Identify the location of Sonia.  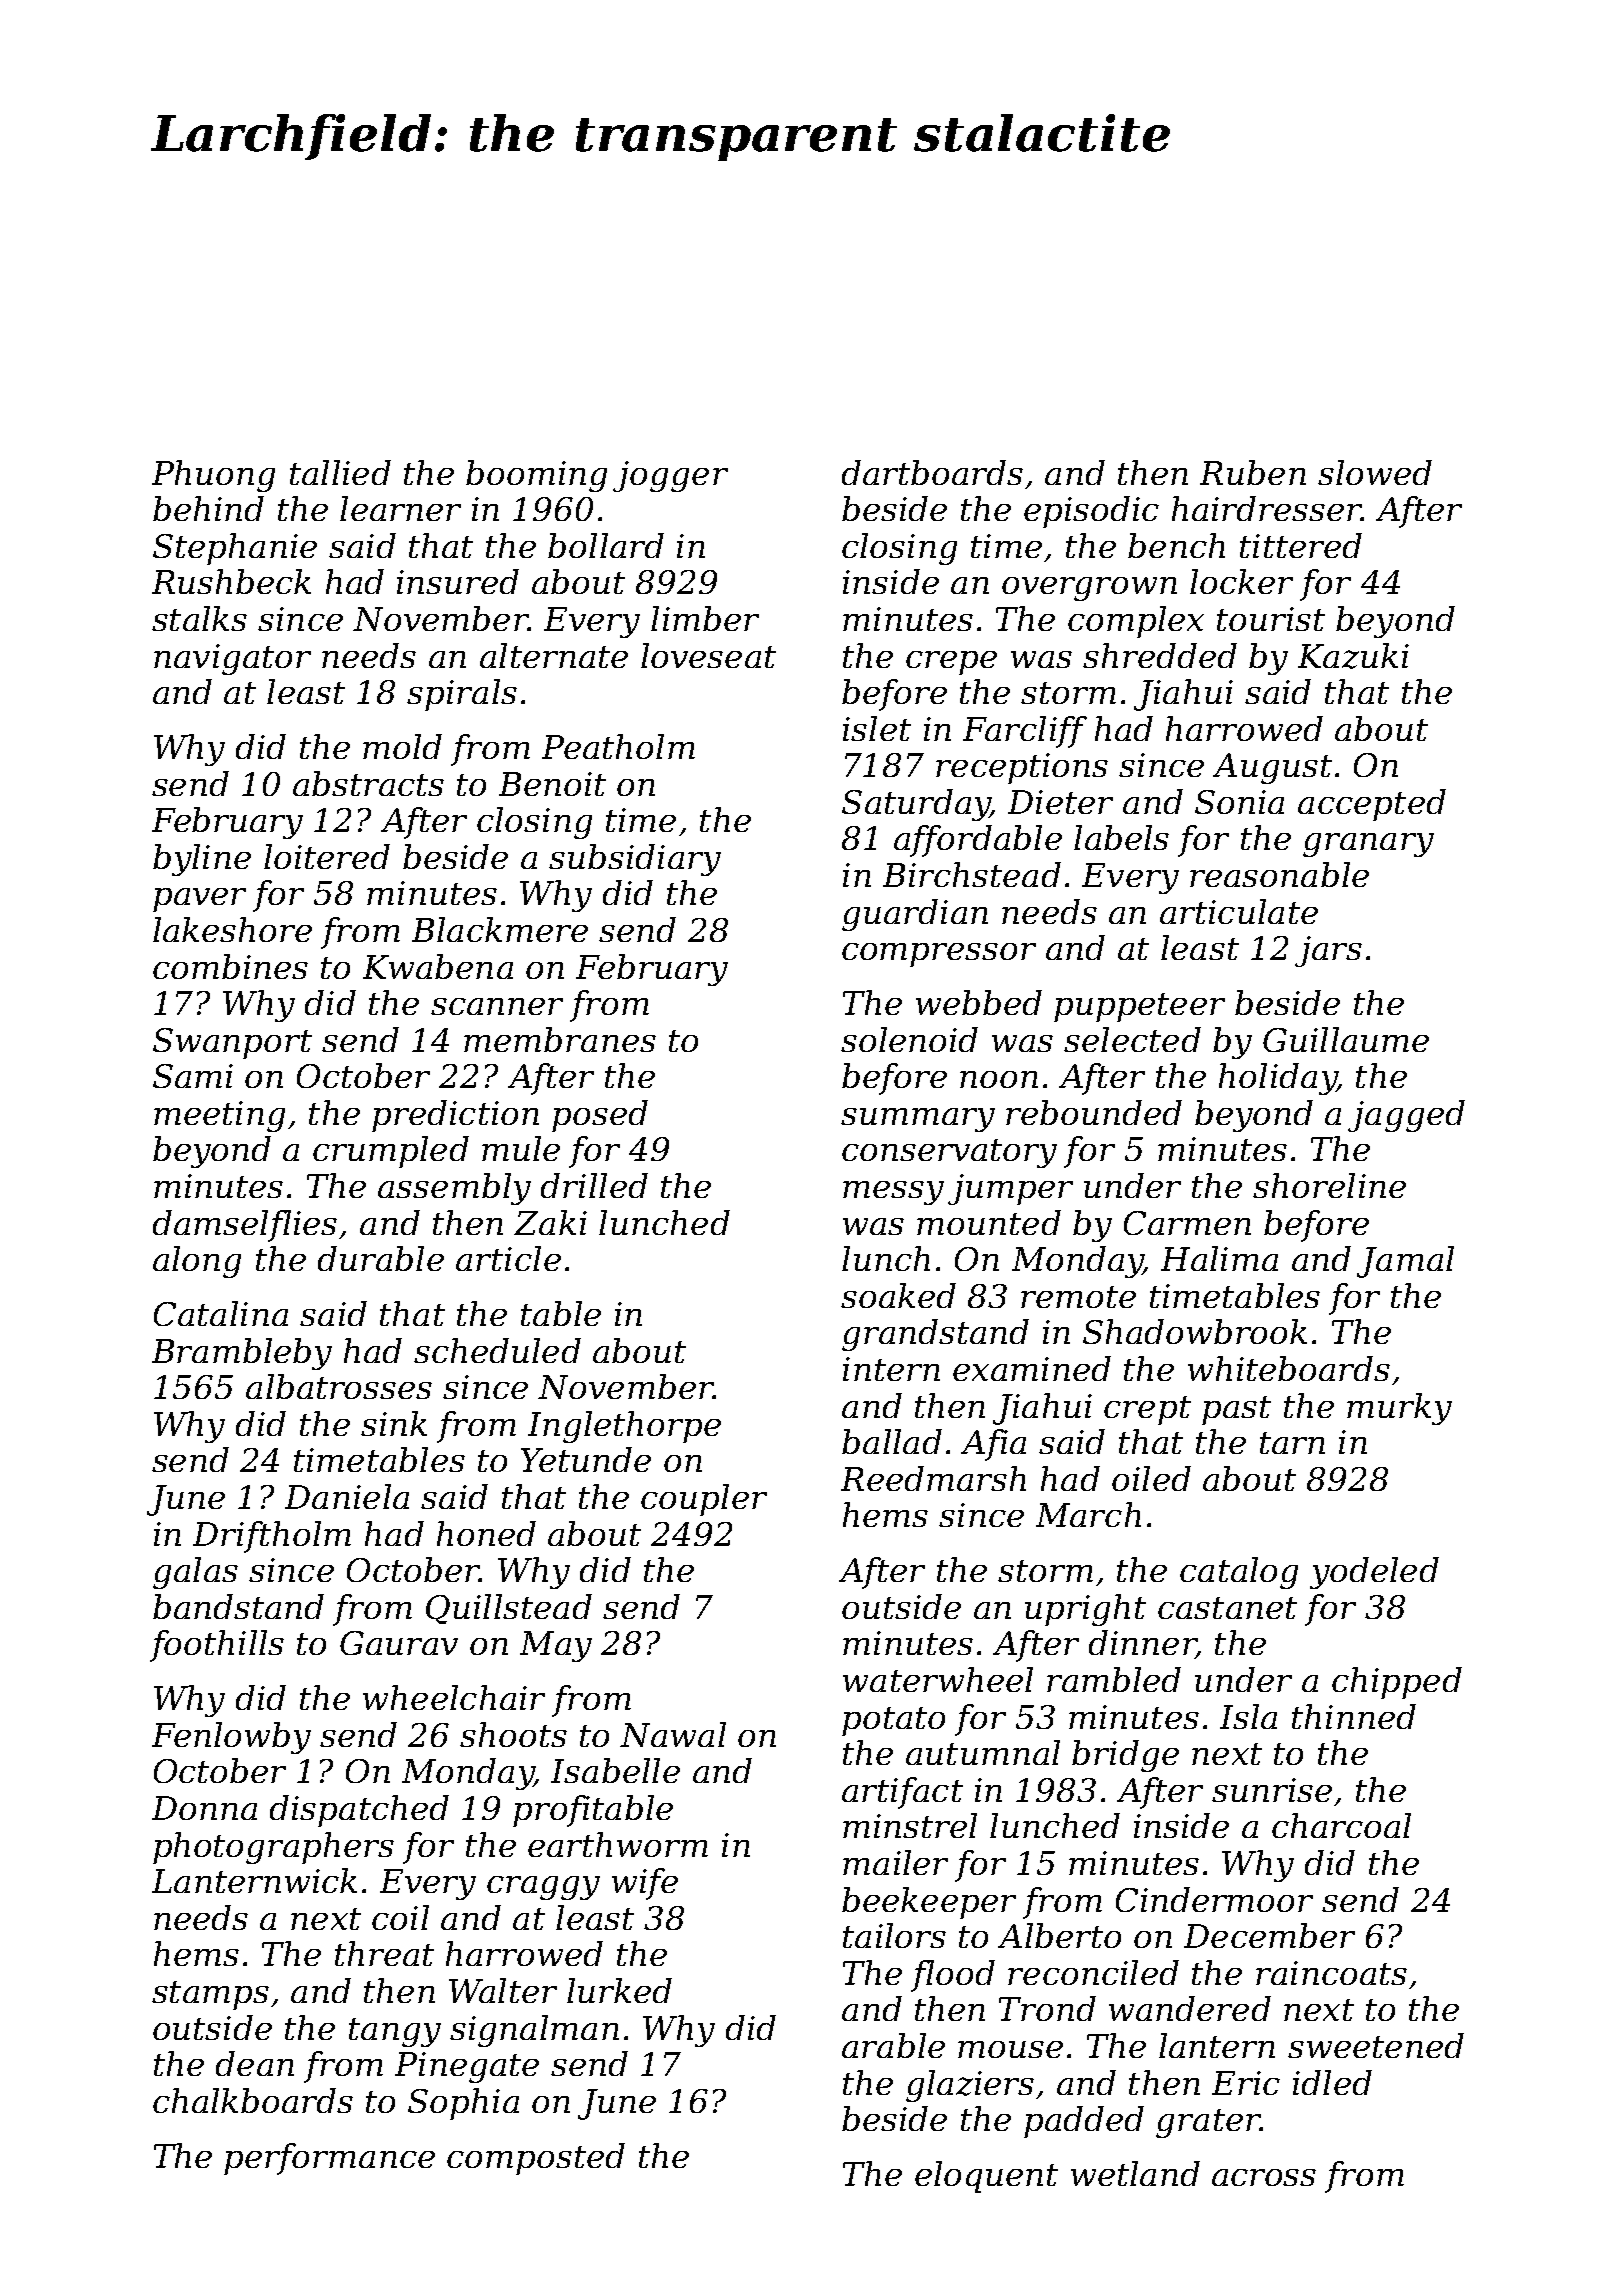
(1239, 802).
